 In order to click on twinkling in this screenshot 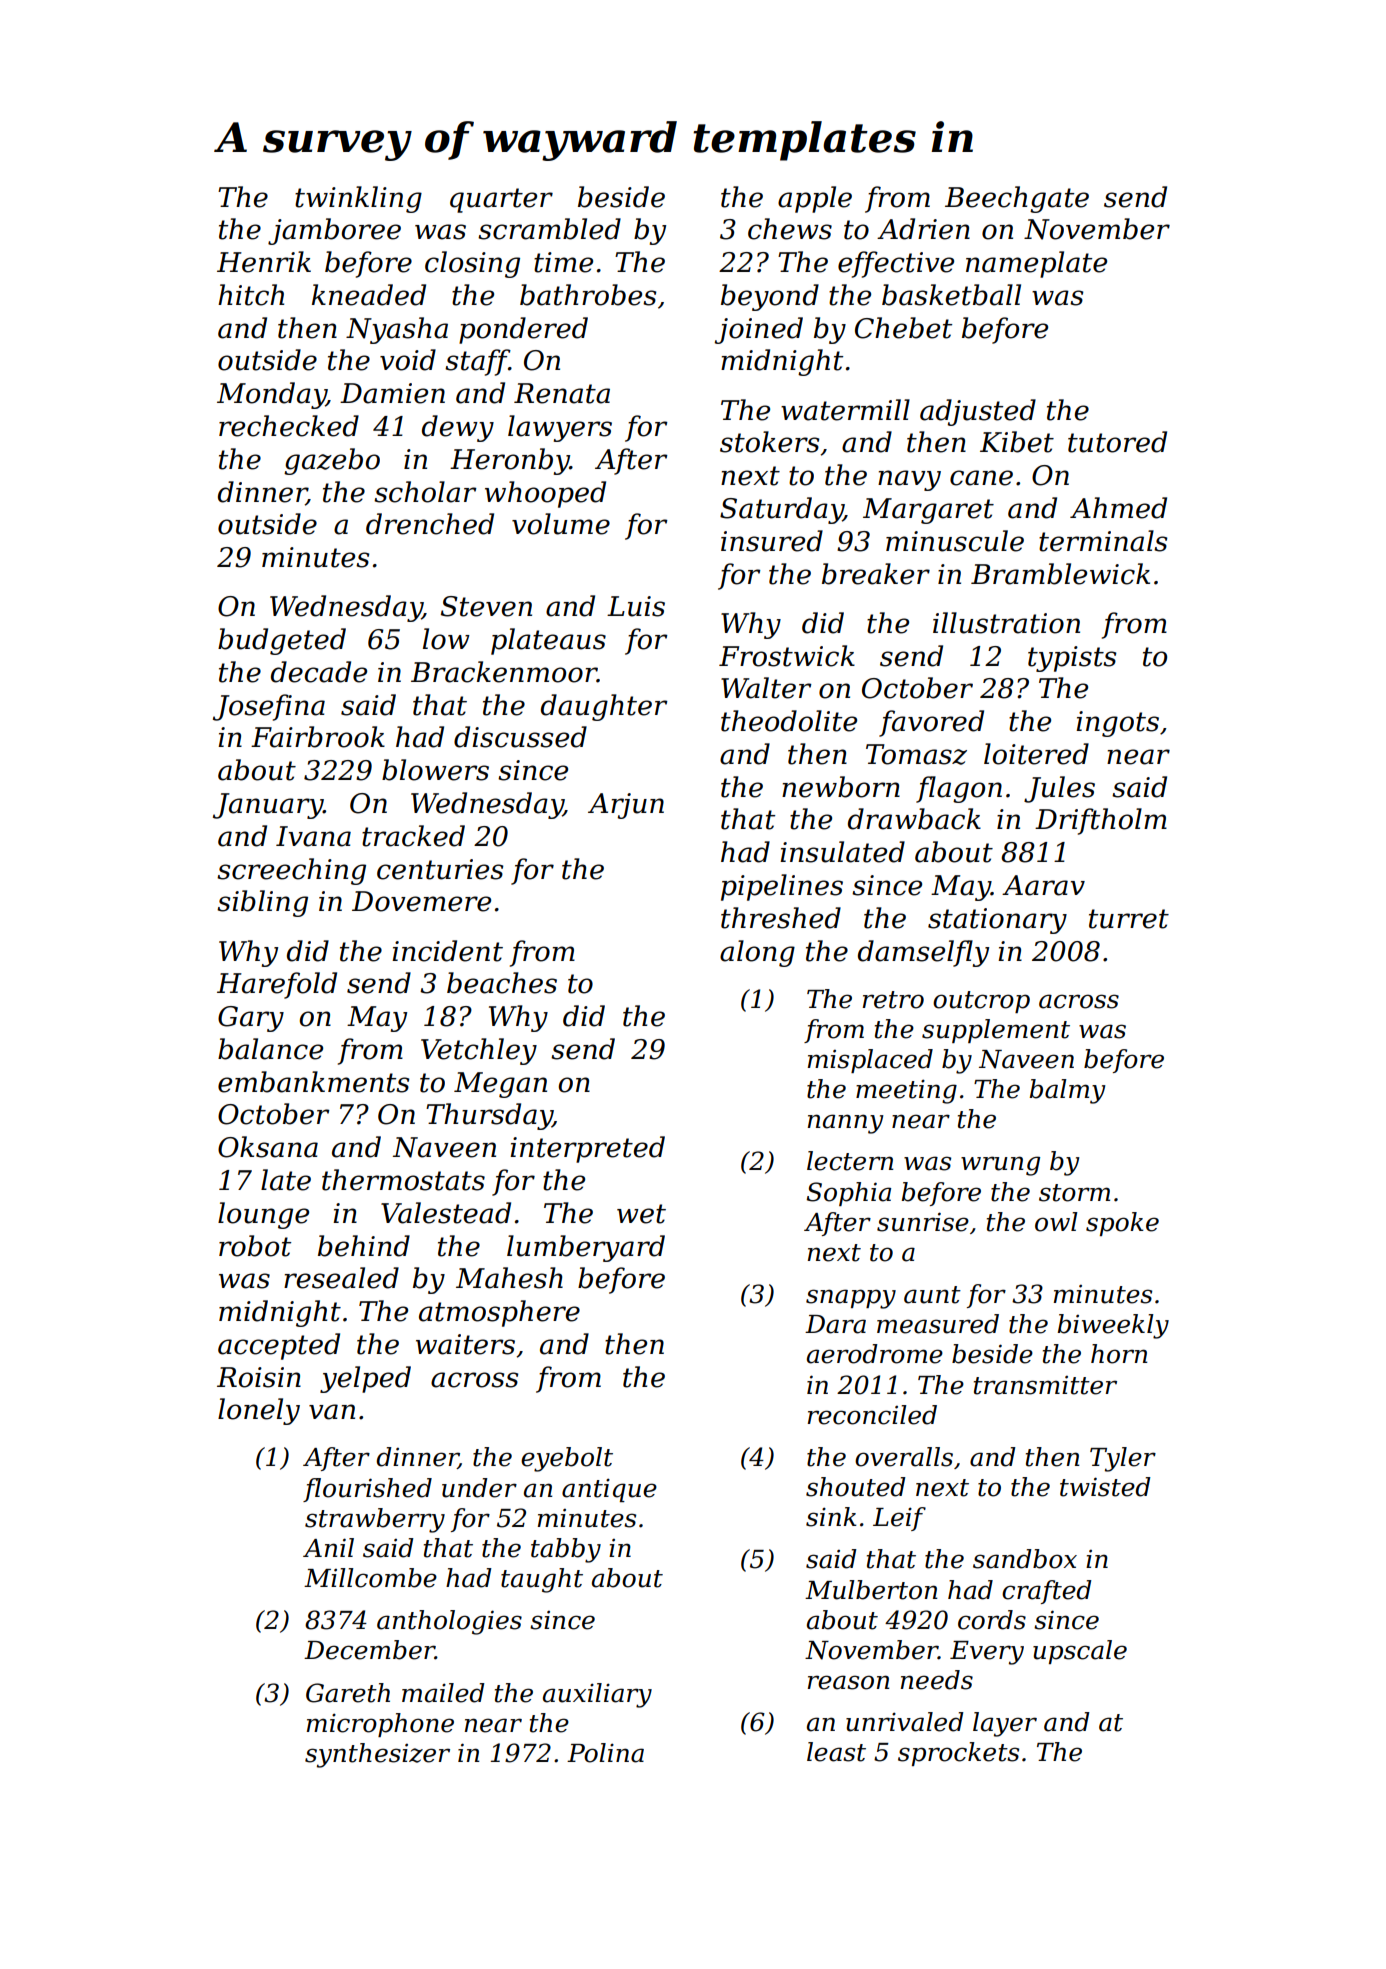, I will do `click(358, 199)`.
